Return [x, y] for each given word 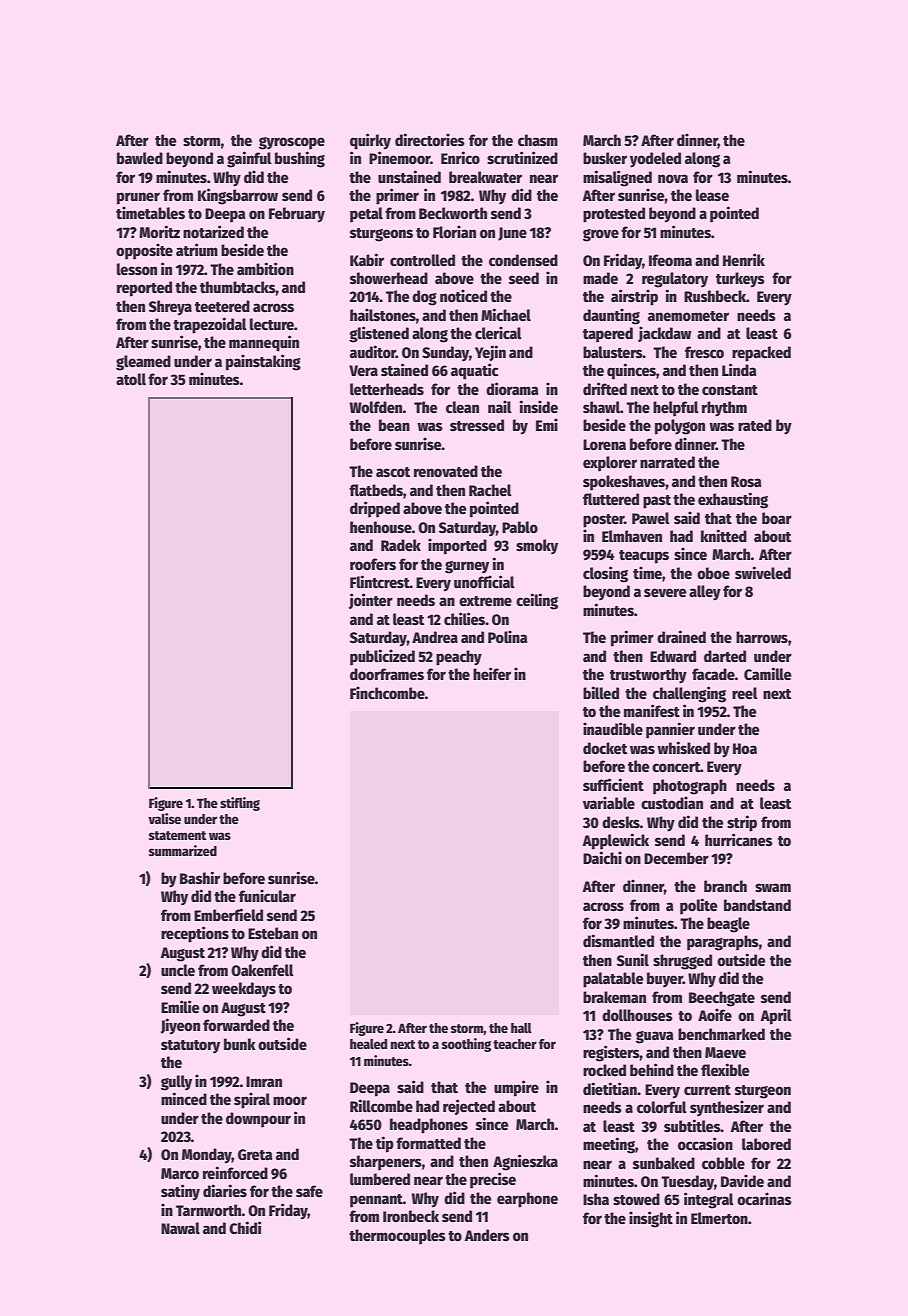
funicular [267, 895]
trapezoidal [210, 325]
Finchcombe [387, 692]
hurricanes [739, 839]
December [676, 858]
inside [539, 406]
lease [712, 195]
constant [730, 390]
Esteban [273, 933]
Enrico [460, 157]
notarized [213, 231]
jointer [371, 601]
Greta [255, 1154]
